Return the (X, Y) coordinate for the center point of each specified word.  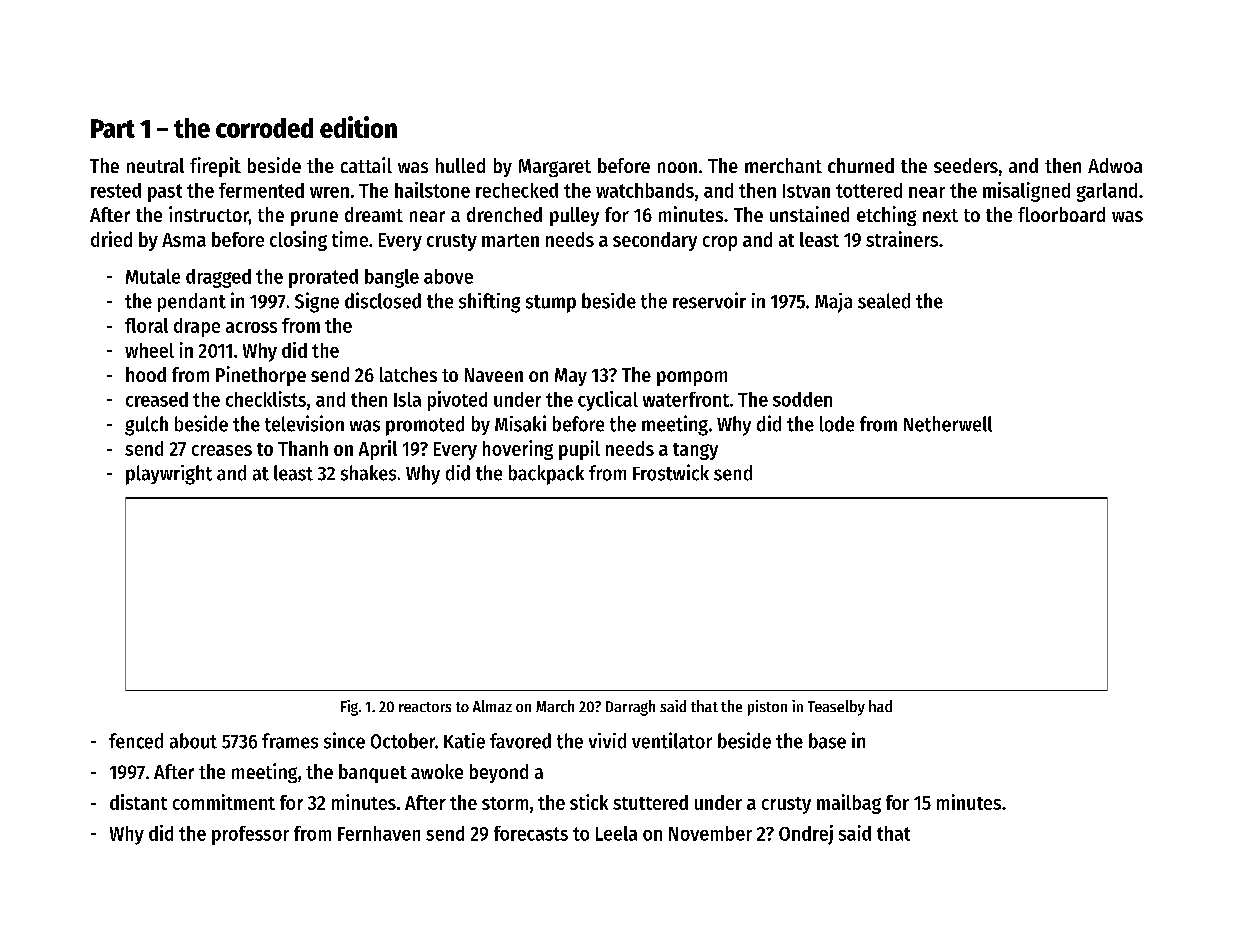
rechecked (517, 190)
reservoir (709, 300)
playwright (169, 475)
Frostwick (671, 472)
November (710, 833)
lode (837, 424)
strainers (902, 239)
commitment (224, 802)
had (880, 706)
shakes (368, 473)
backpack (546, 475)
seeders (966, 165)
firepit (215, 167)
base (827, 741)
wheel (149, 350)
